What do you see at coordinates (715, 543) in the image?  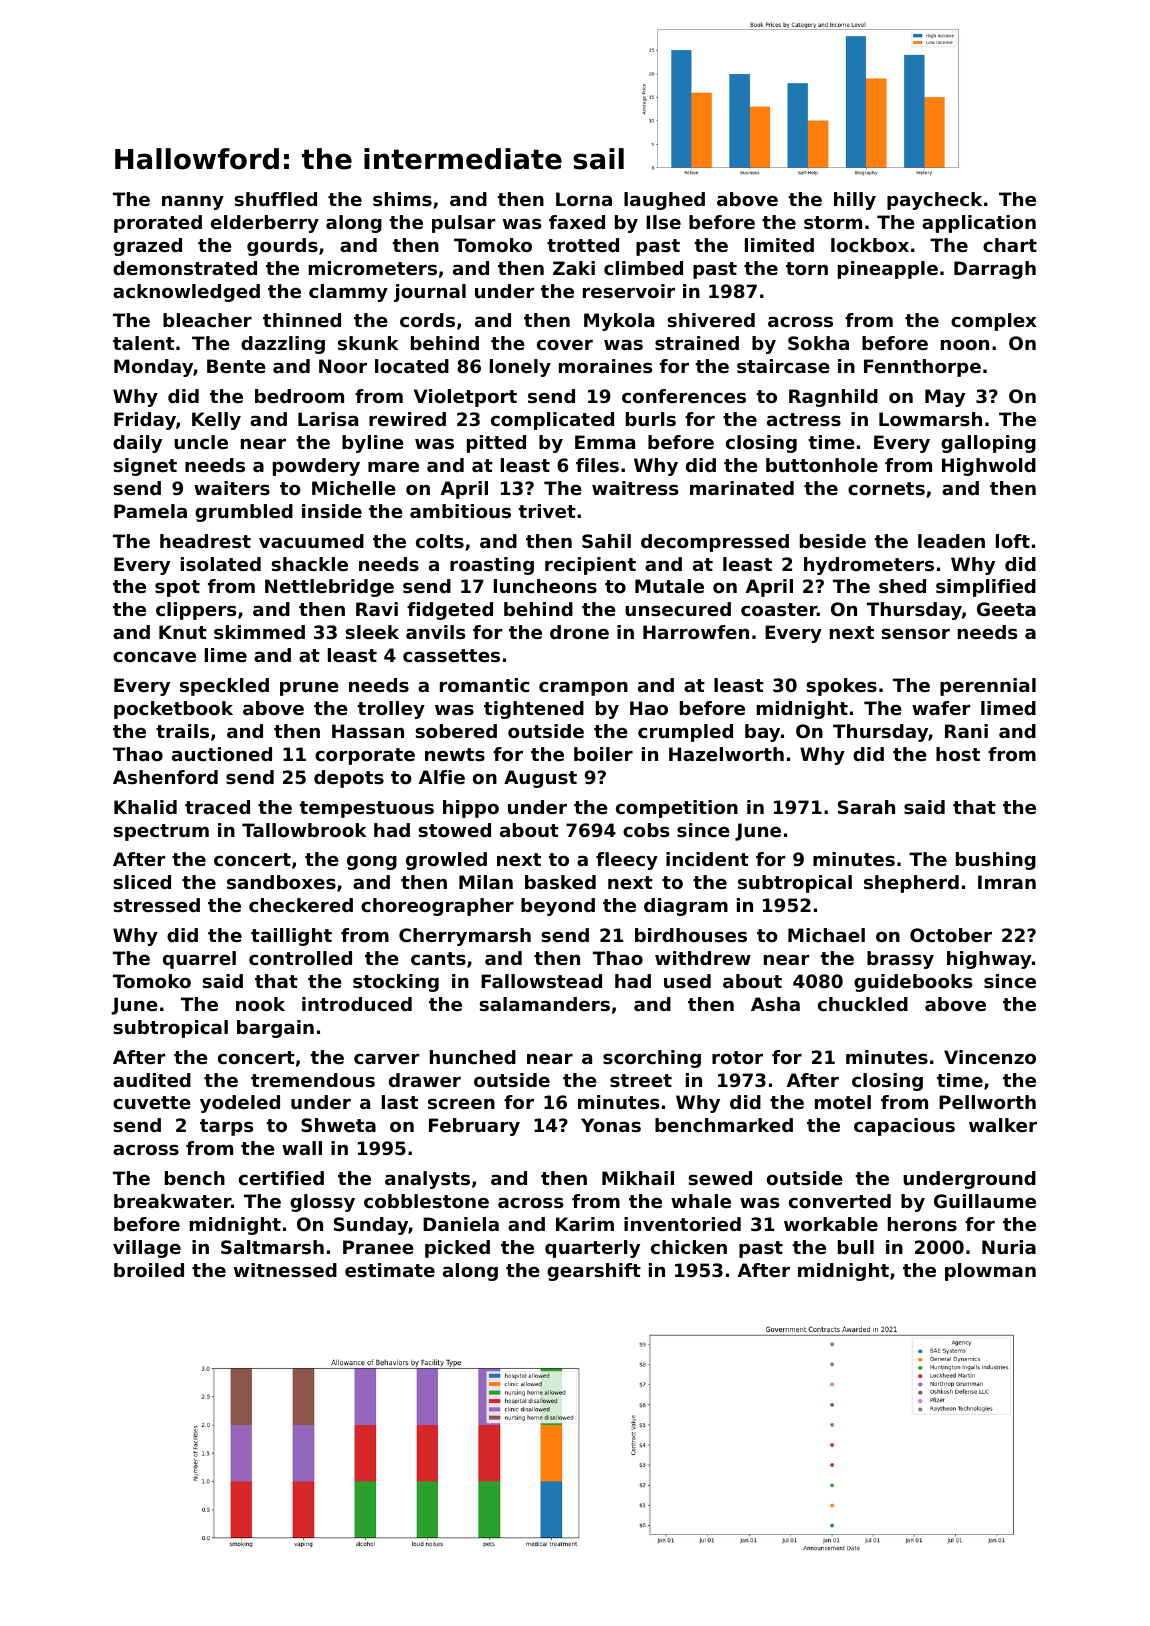 I see `decompressed` at bounding box center [715, 543].
